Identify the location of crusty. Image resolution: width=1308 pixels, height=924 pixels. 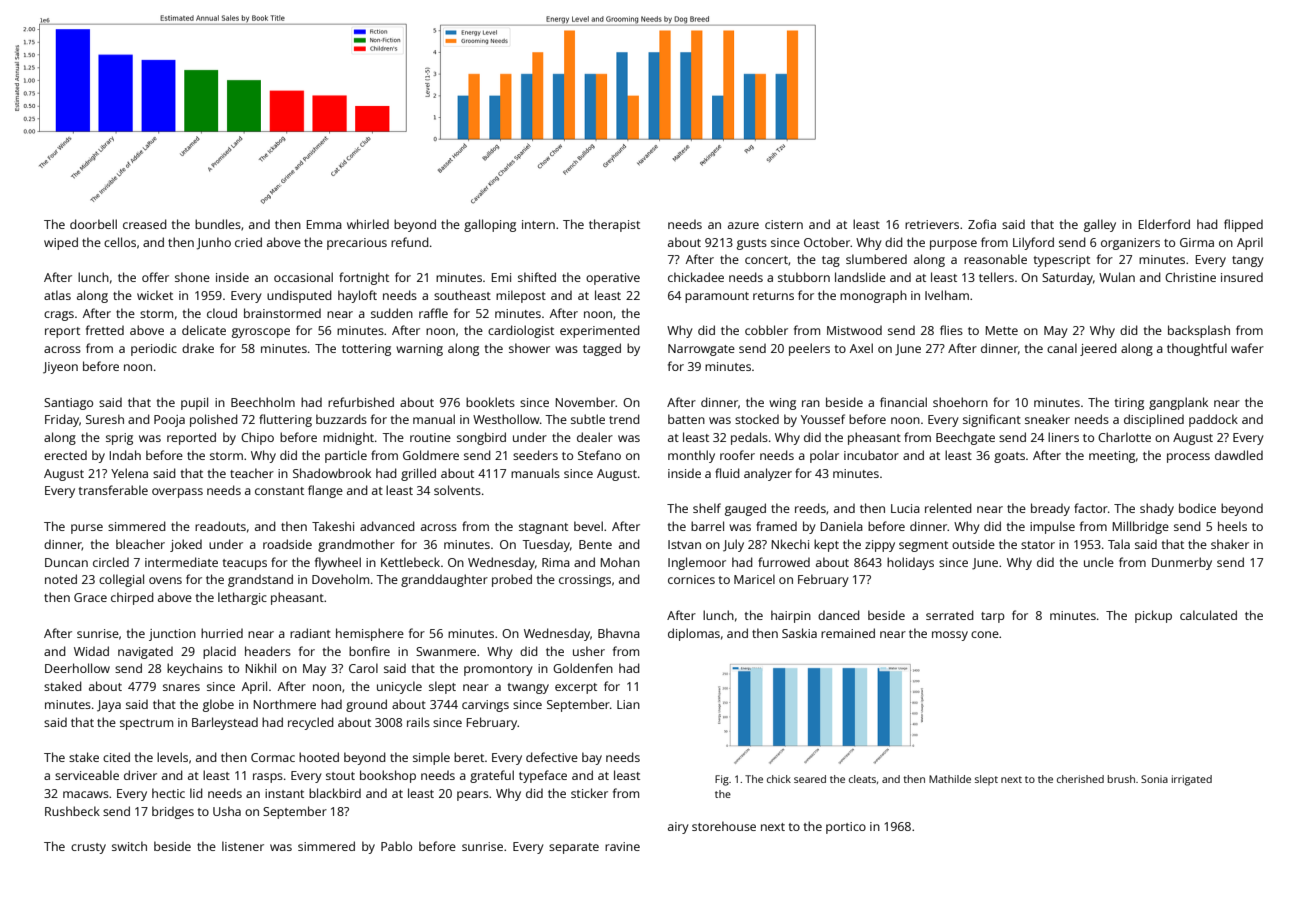
(88, 848).
